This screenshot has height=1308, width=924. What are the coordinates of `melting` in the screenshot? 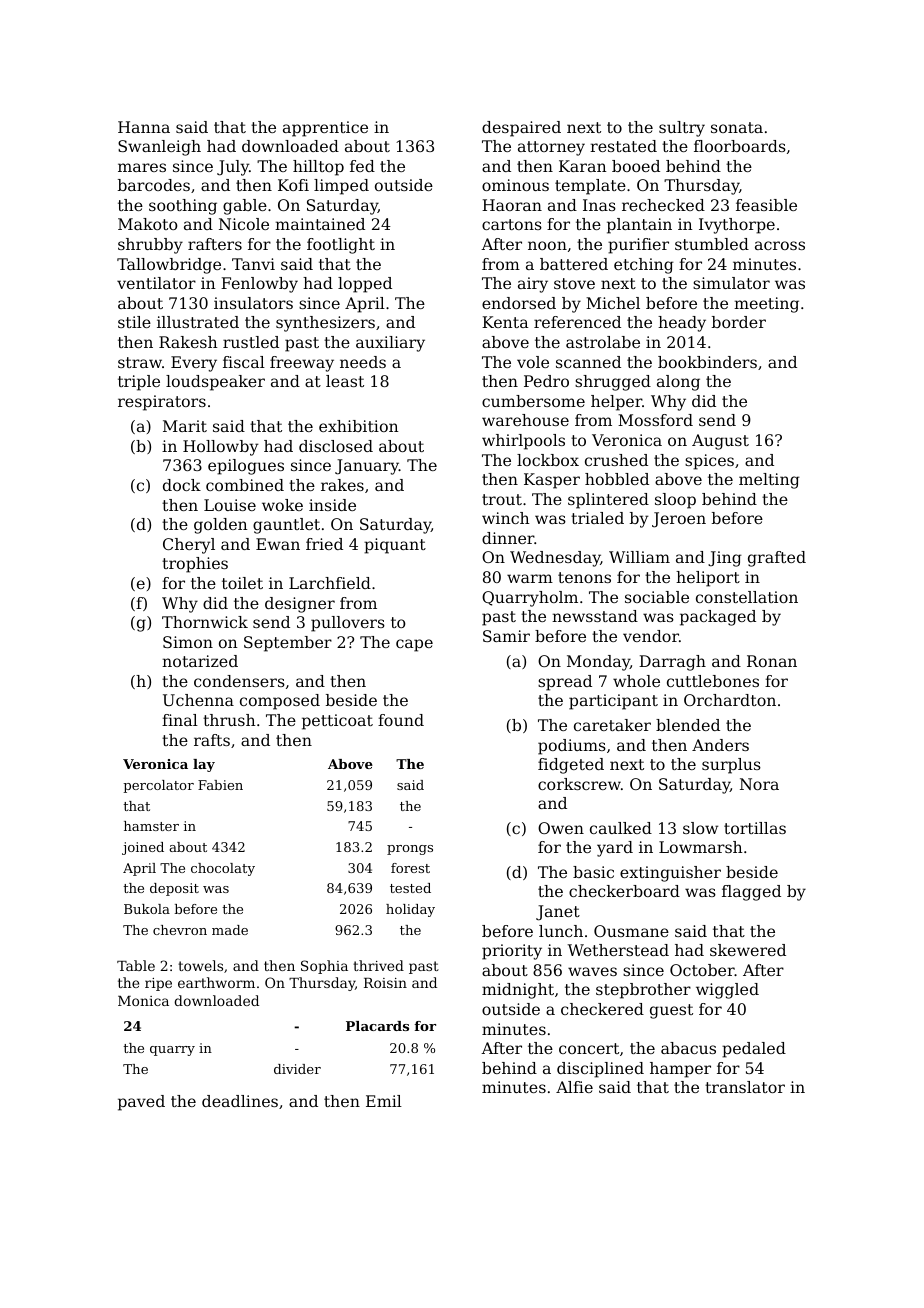 It's located at (769, 481).
